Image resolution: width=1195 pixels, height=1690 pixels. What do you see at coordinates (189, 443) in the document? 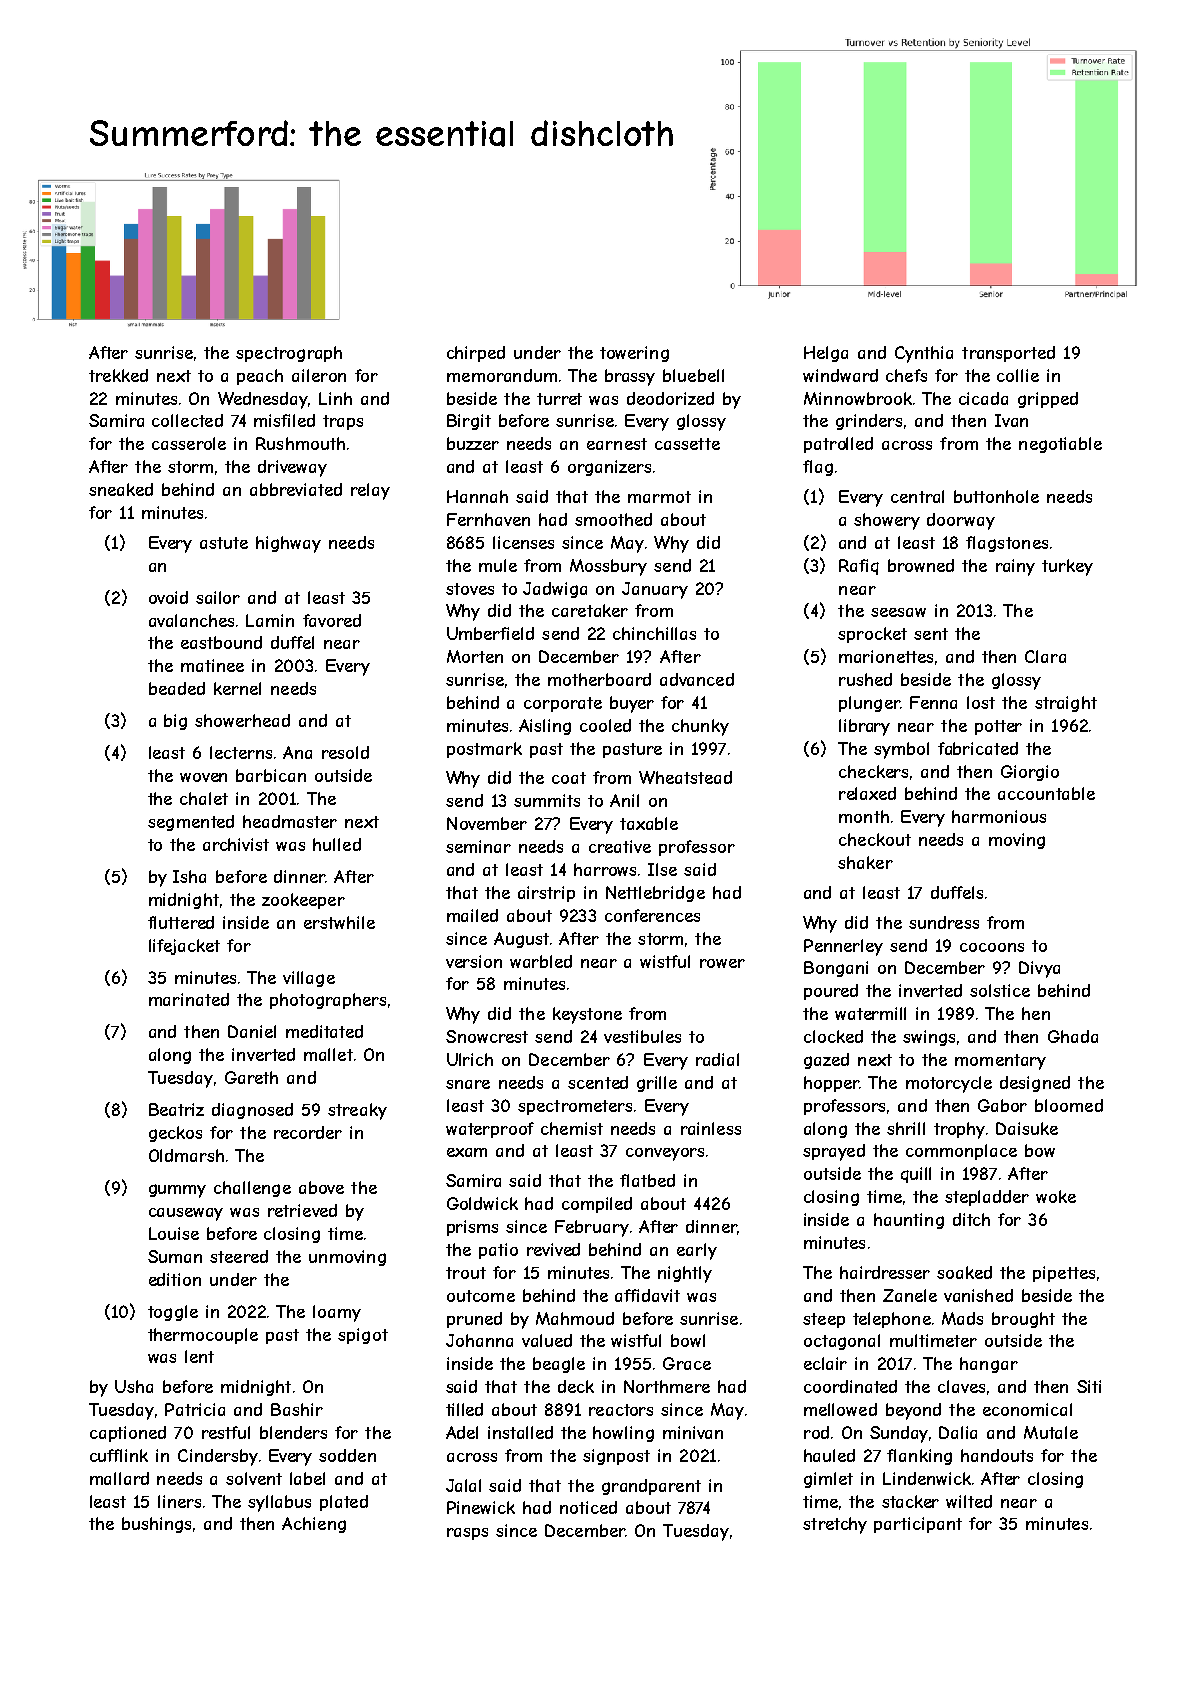
I see `casserole` at bounding box center [189, 443].
